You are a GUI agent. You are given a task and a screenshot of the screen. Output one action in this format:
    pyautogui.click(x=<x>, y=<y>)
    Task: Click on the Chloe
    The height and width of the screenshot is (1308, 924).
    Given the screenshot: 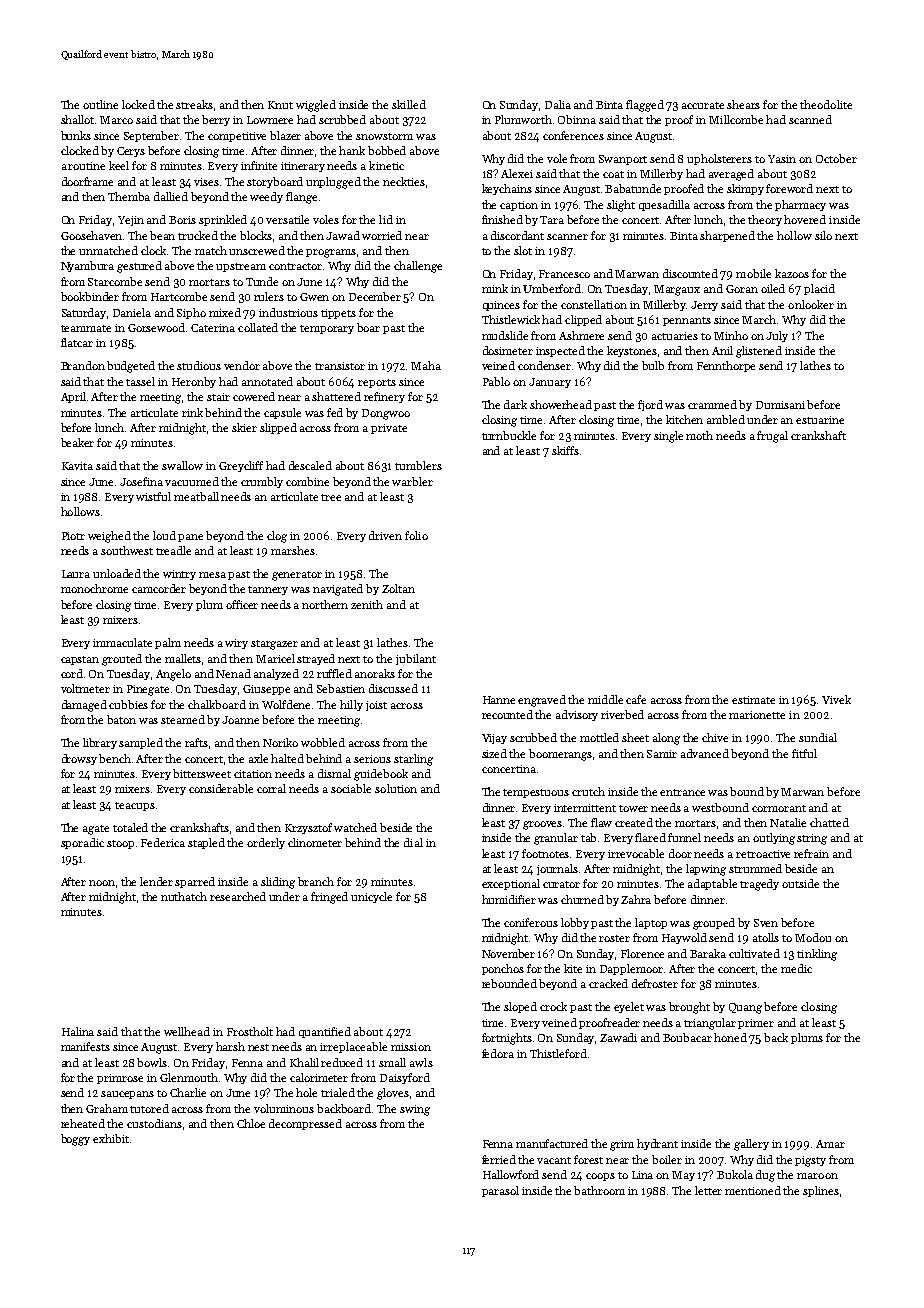 What is the action you would take?
    pyautogui.click(x=251, y=1123)
